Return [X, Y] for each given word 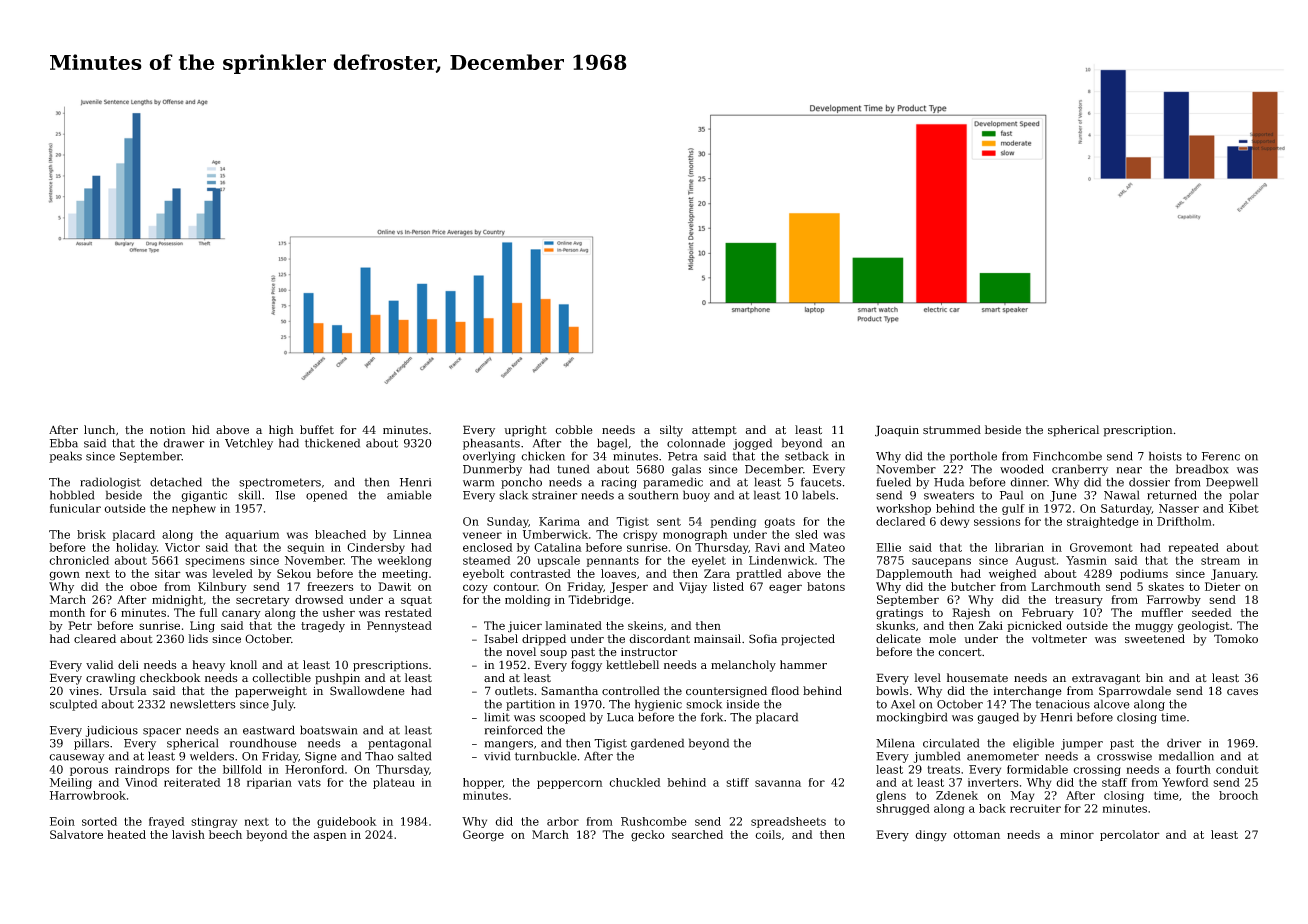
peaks [65, 457]
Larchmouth [1066, 586]
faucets [821, 482]
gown [64, 576]
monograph [695, 535]
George [483, 836]
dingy [931, 836]
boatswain [328, 730]
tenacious [1062, 704]
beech [225, 834]
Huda [949, 482]
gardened [657, 744]
